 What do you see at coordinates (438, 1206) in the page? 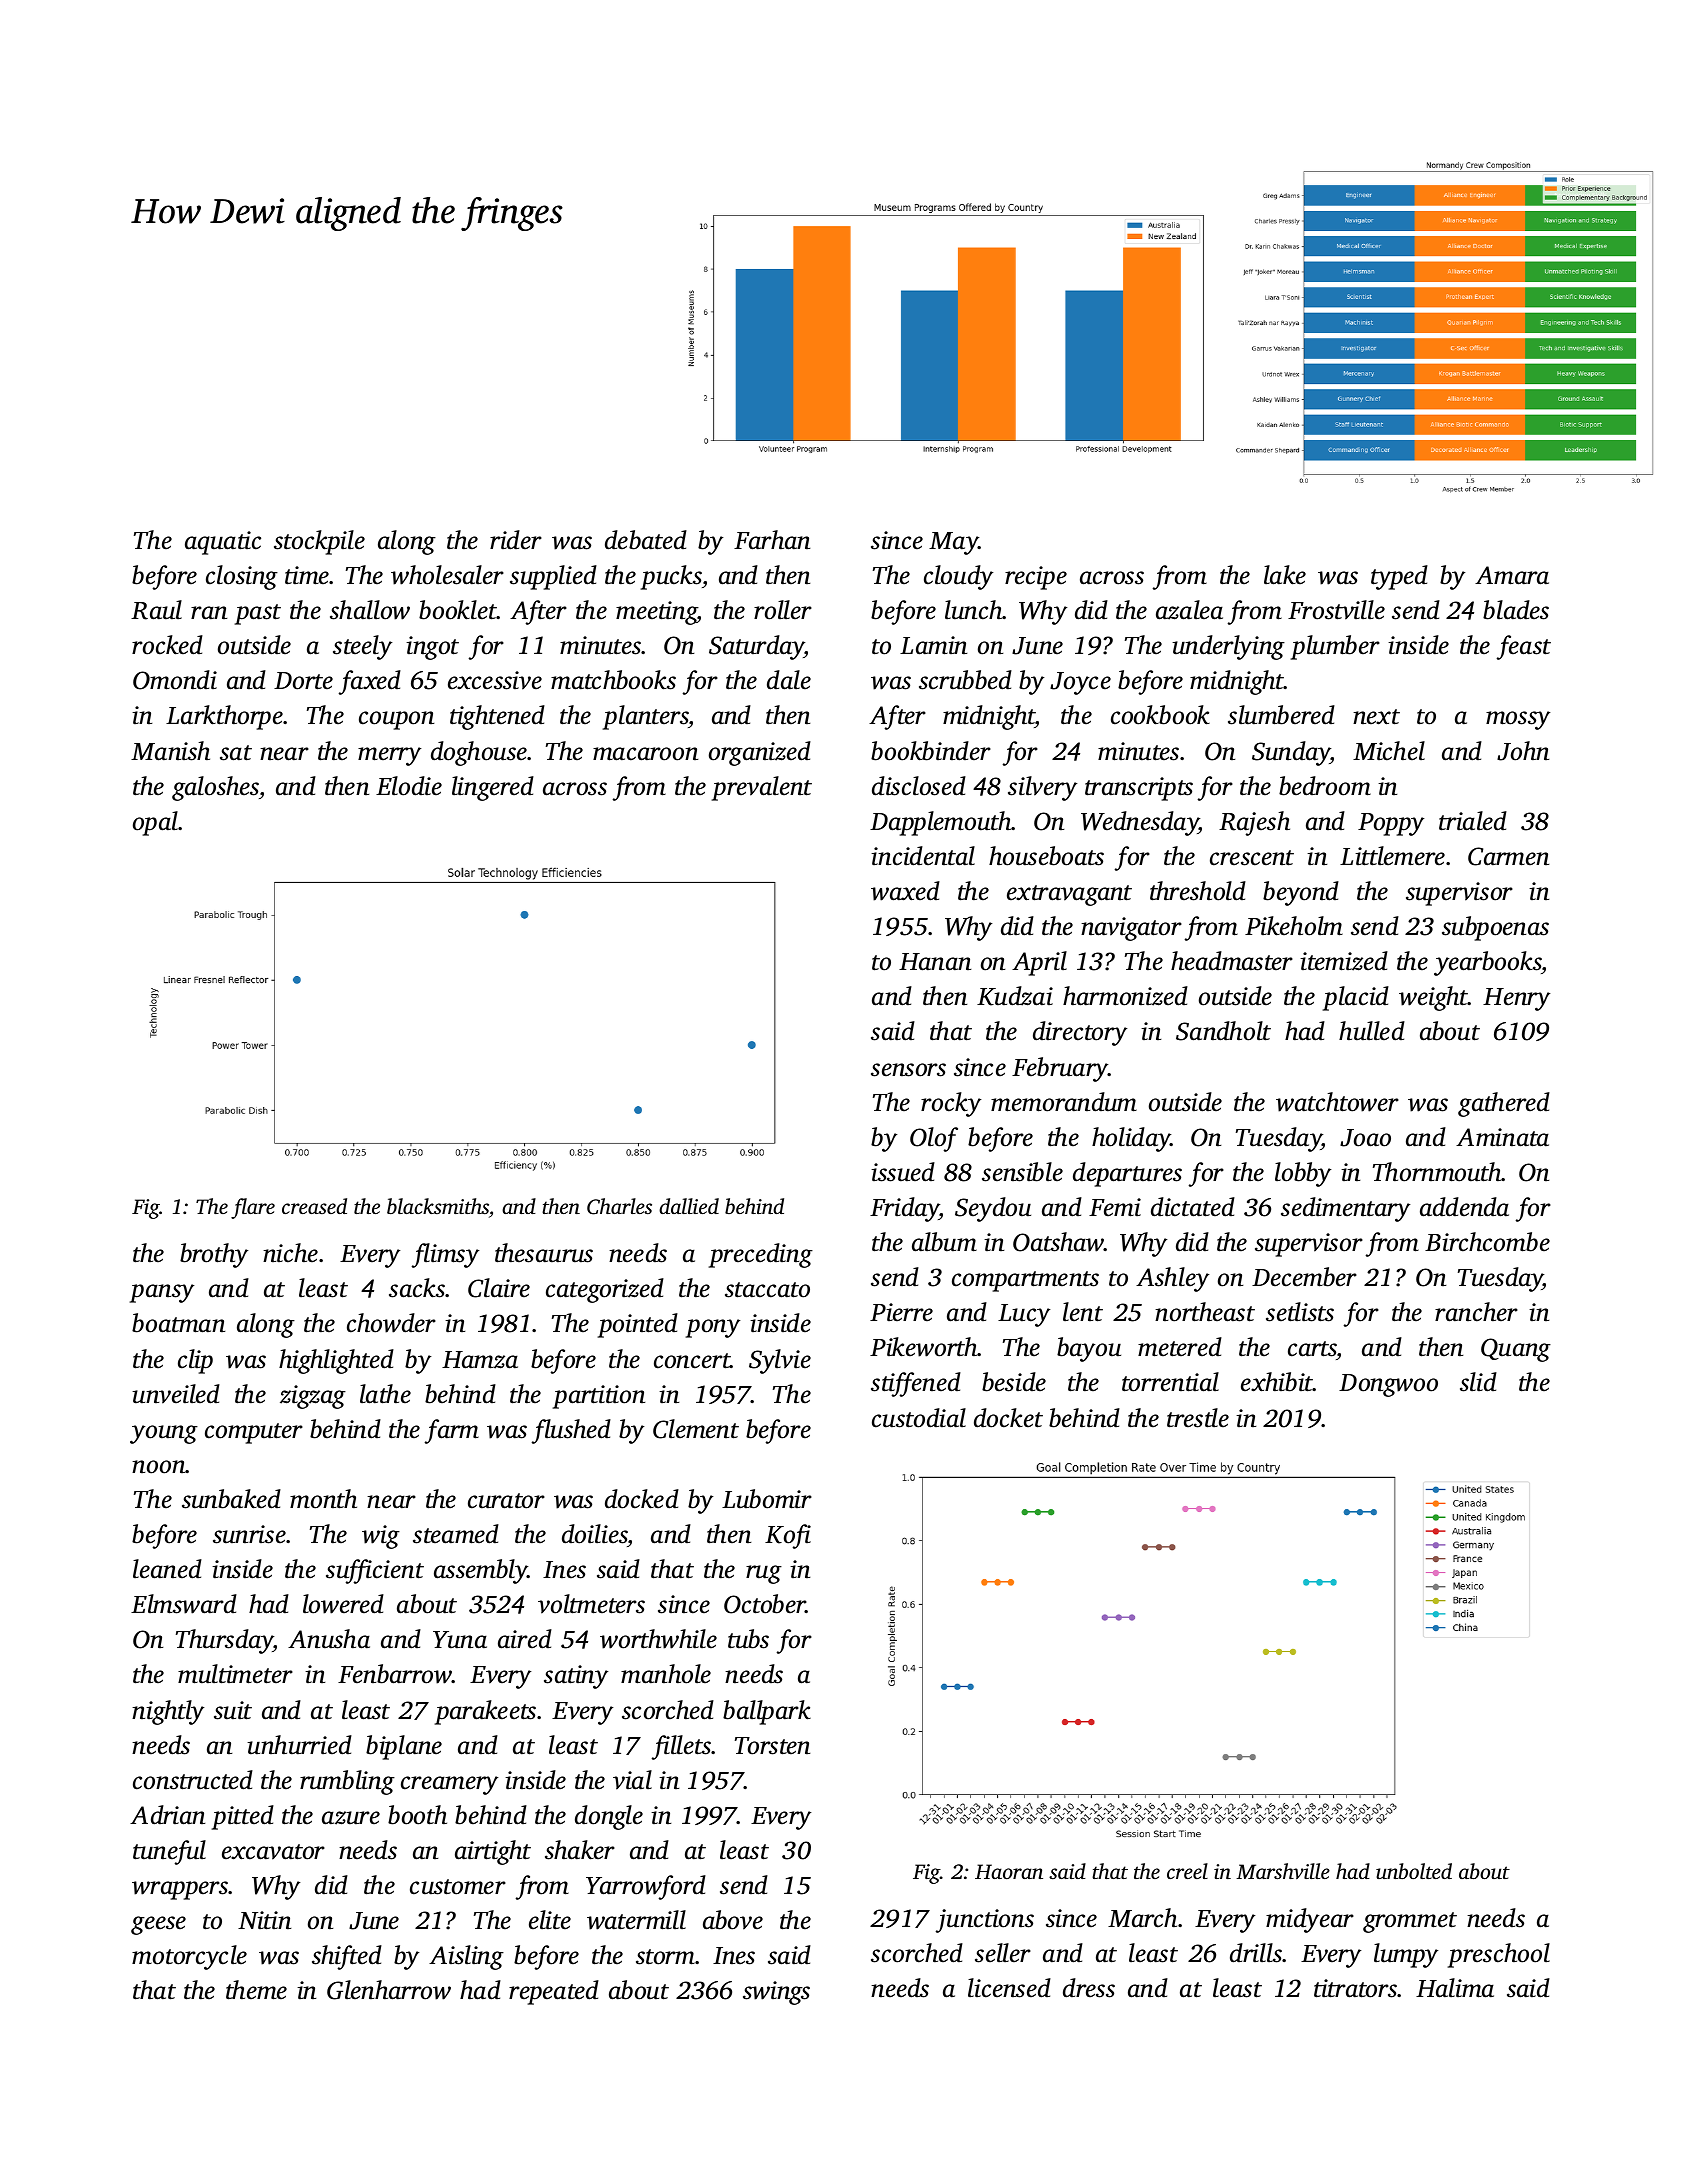
I see `blacksmiths` at bounding box center [438, 1206].
